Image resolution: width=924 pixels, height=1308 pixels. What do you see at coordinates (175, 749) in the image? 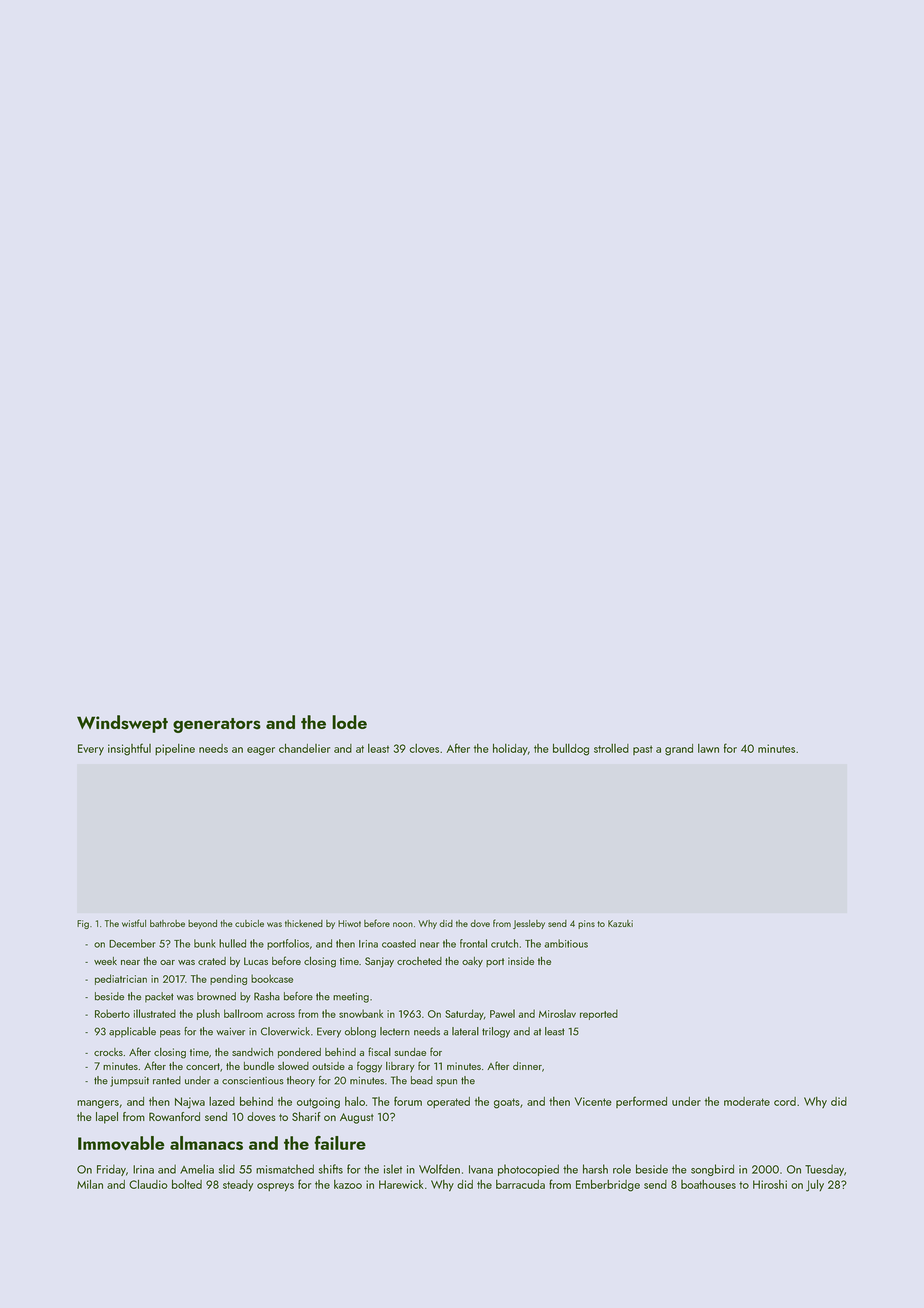
I see `pipeline` at bounding box center [175, 749].
